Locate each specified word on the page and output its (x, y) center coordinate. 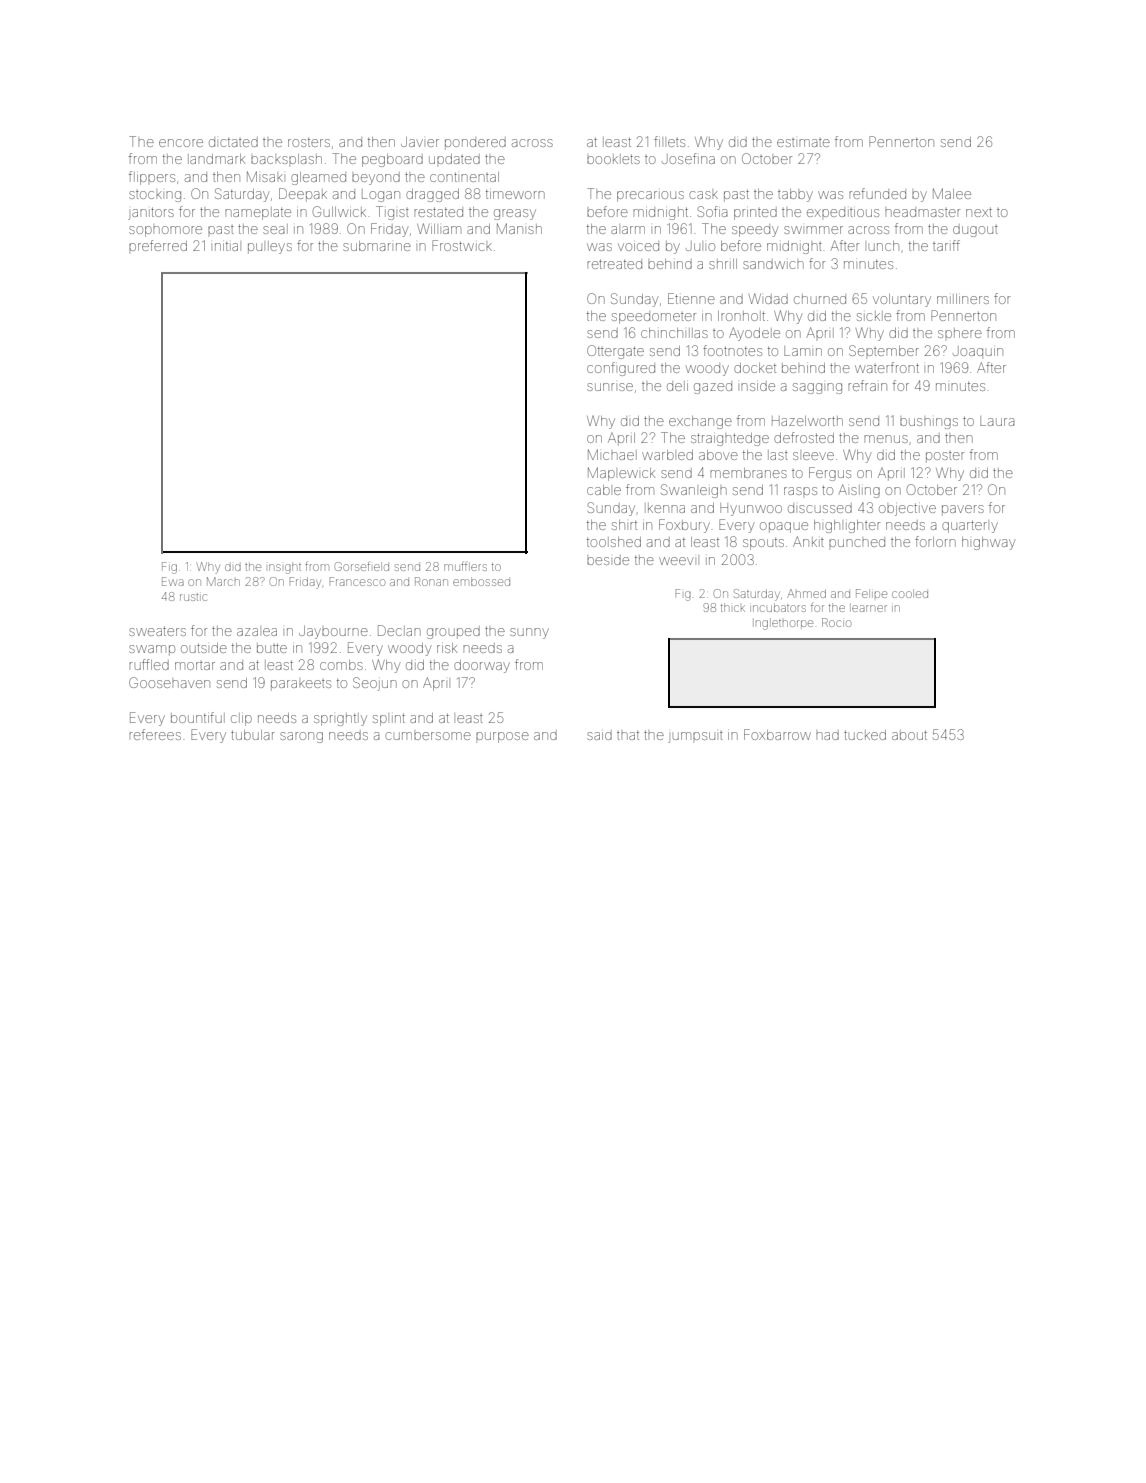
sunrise (610, 387)
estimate (803, 143)
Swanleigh (694, 491)
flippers (152, 178)
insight (285, 568)
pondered (475, 143)
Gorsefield (362, 566)
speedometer (654, 318)
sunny (529, 633)
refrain (867, 385)
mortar (195, 666)
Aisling (859, 491)
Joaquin (978, 351)
